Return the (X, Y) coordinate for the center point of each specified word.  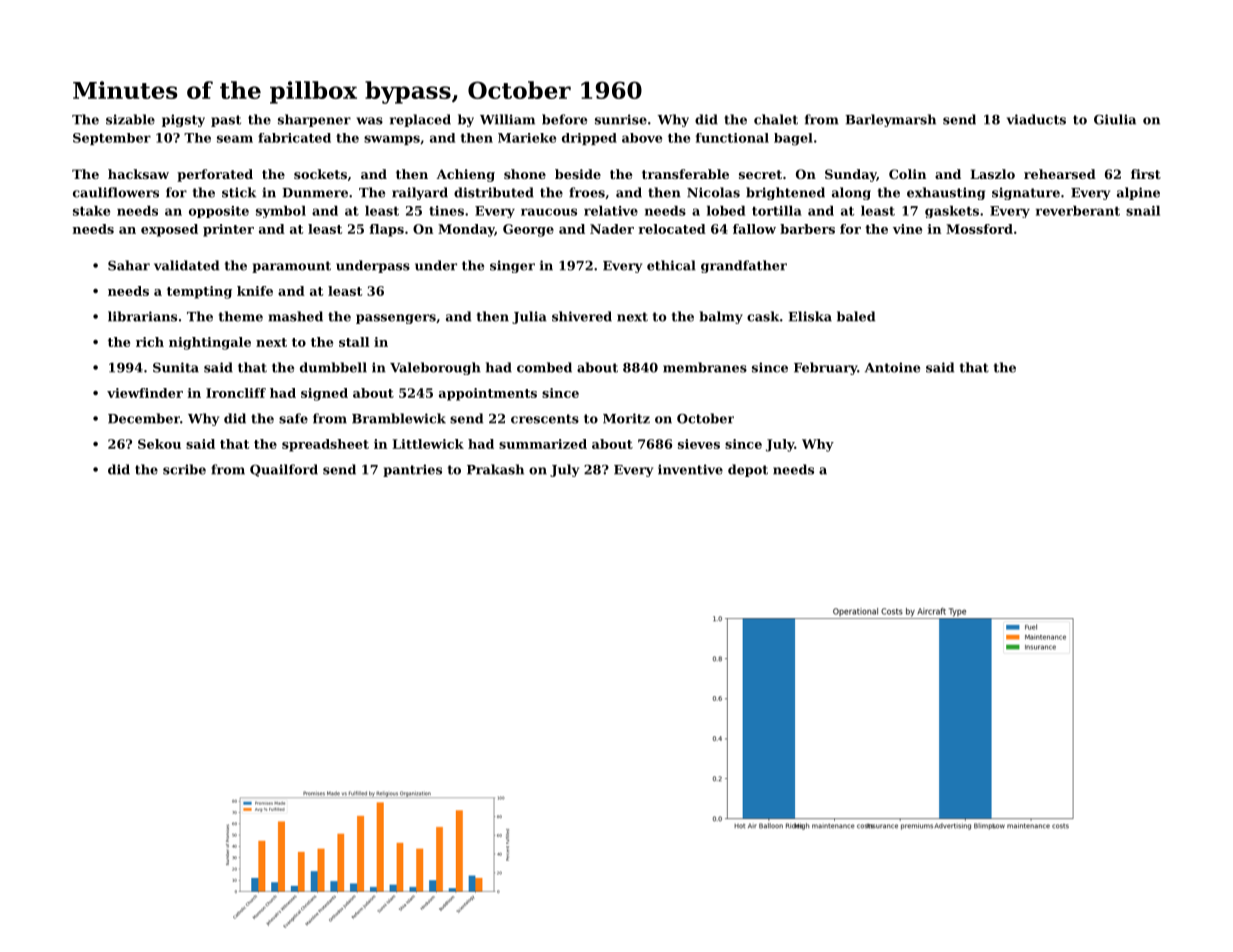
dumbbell (333, 367)
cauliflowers (116, 192)
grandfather (744, 266)
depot (748, 470)
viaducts (1036, 119)
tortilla (777, 210)
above (642, 138)
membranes (705, 367)
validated (186, 265)
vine (907, 229)
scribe (184, 469)
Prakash (495, 469)
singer (512, 266)
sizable (130, 119)
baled (856, 316)
